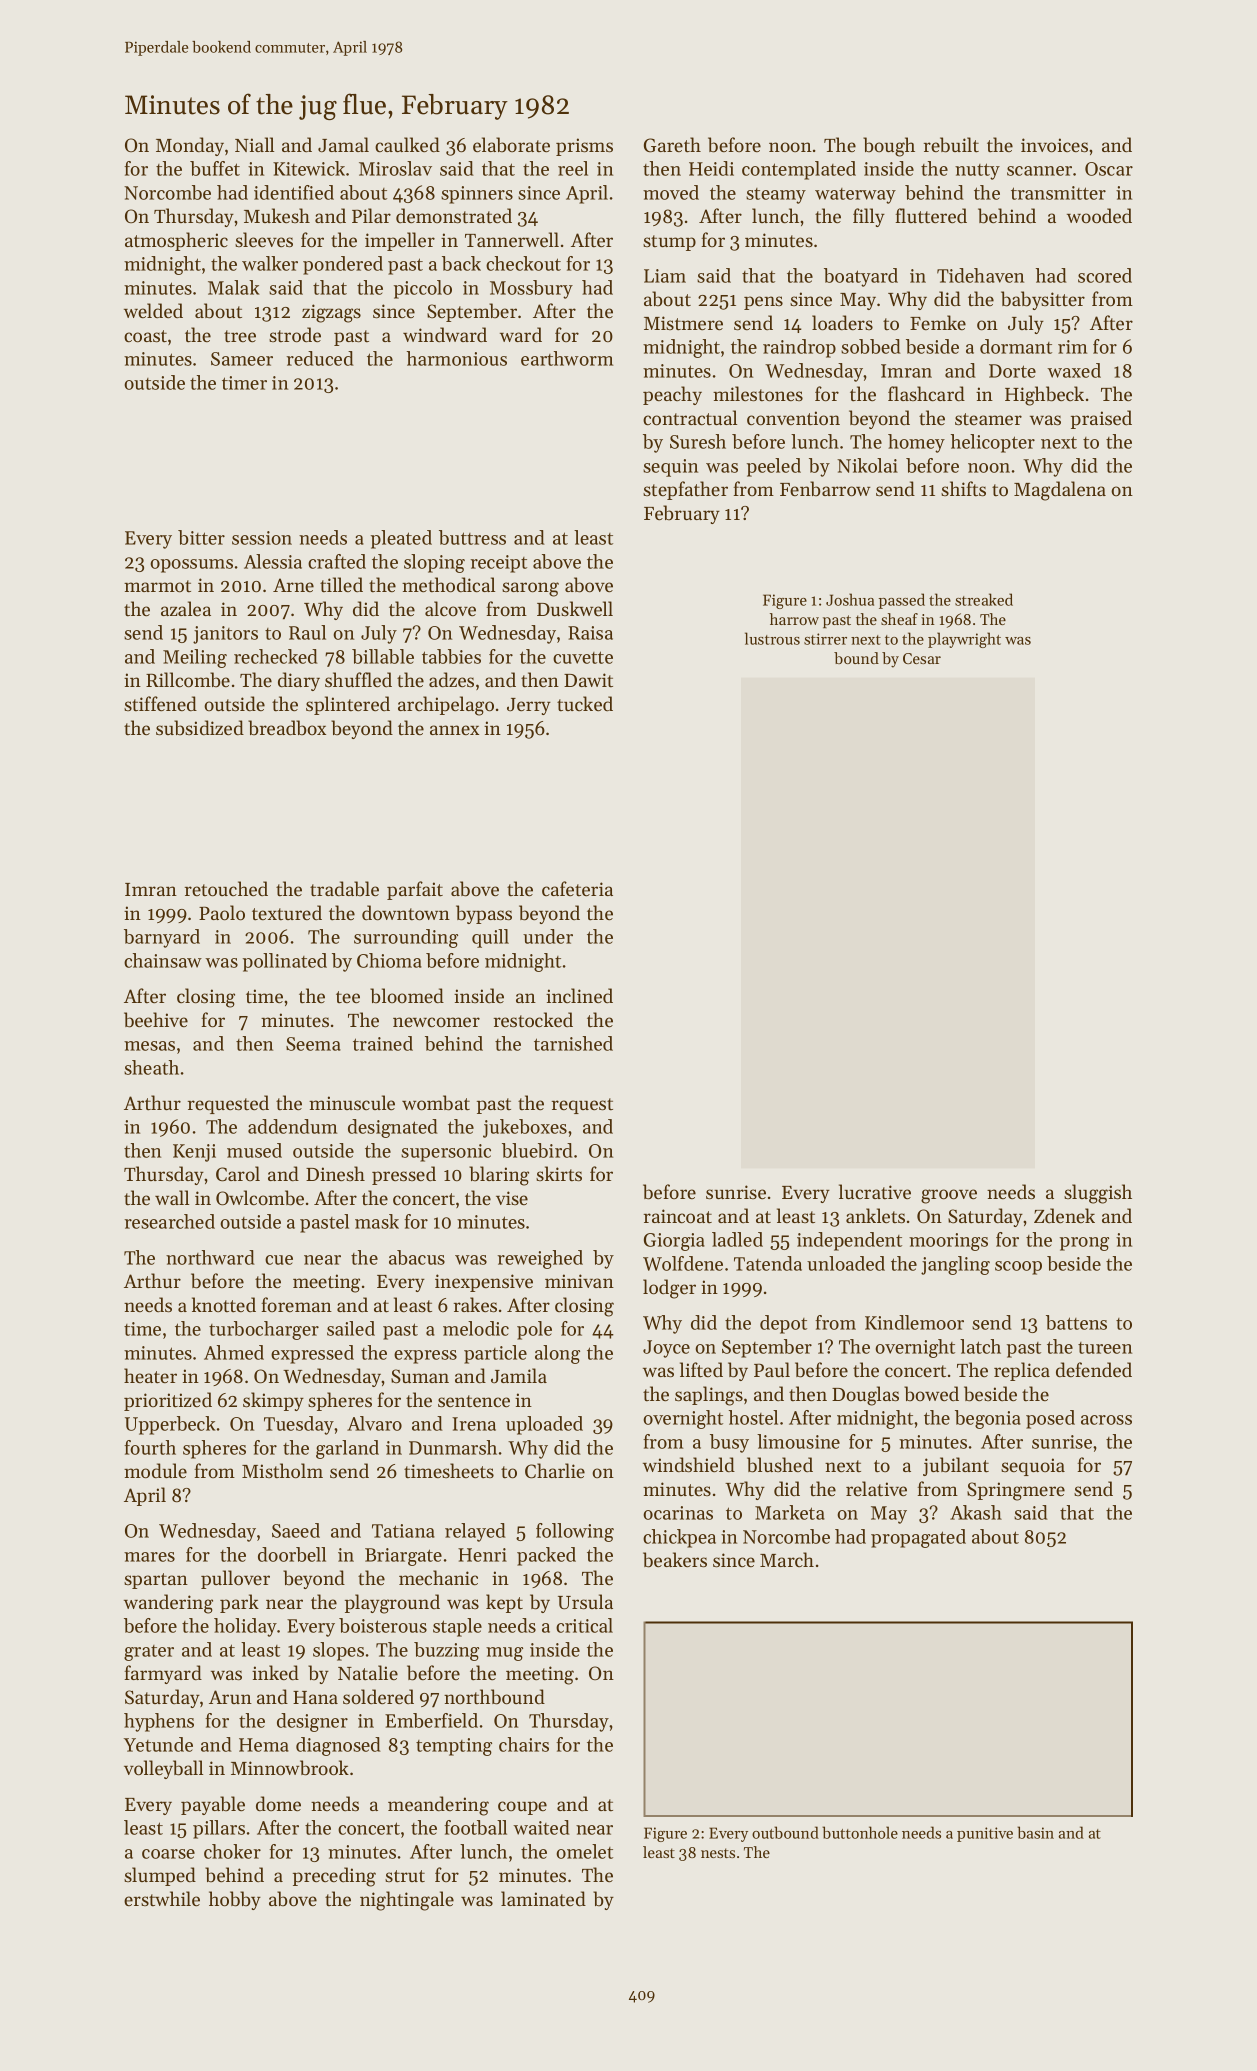 Image resolution: width=1257 pixels, height=2071 pixels. What do you see at coordinates (949, 1196) in the screenshot?
I see `groove` at bounding box center [949, 1196].
